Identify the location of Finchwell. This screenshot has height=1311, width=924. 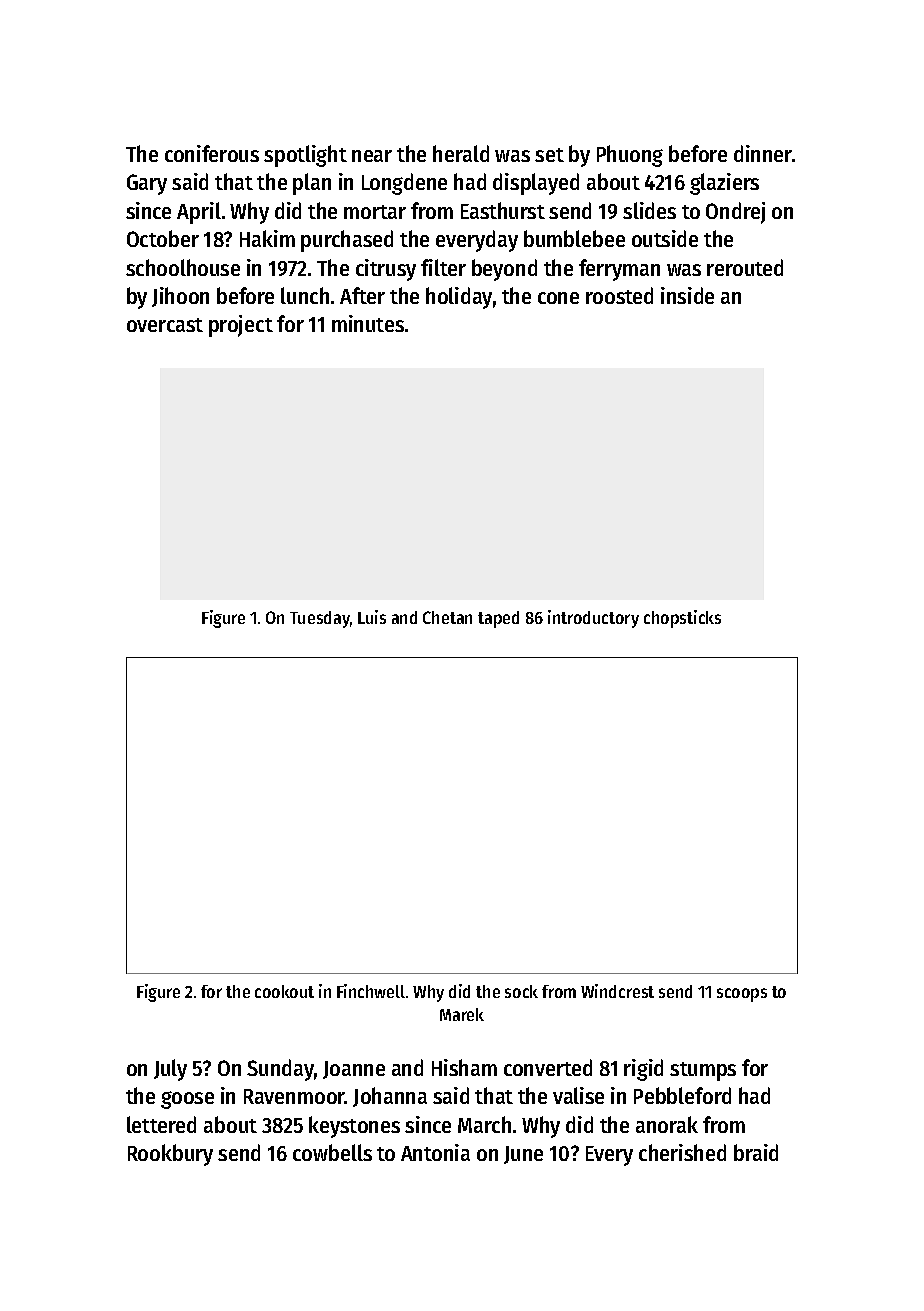
(371, 991).
